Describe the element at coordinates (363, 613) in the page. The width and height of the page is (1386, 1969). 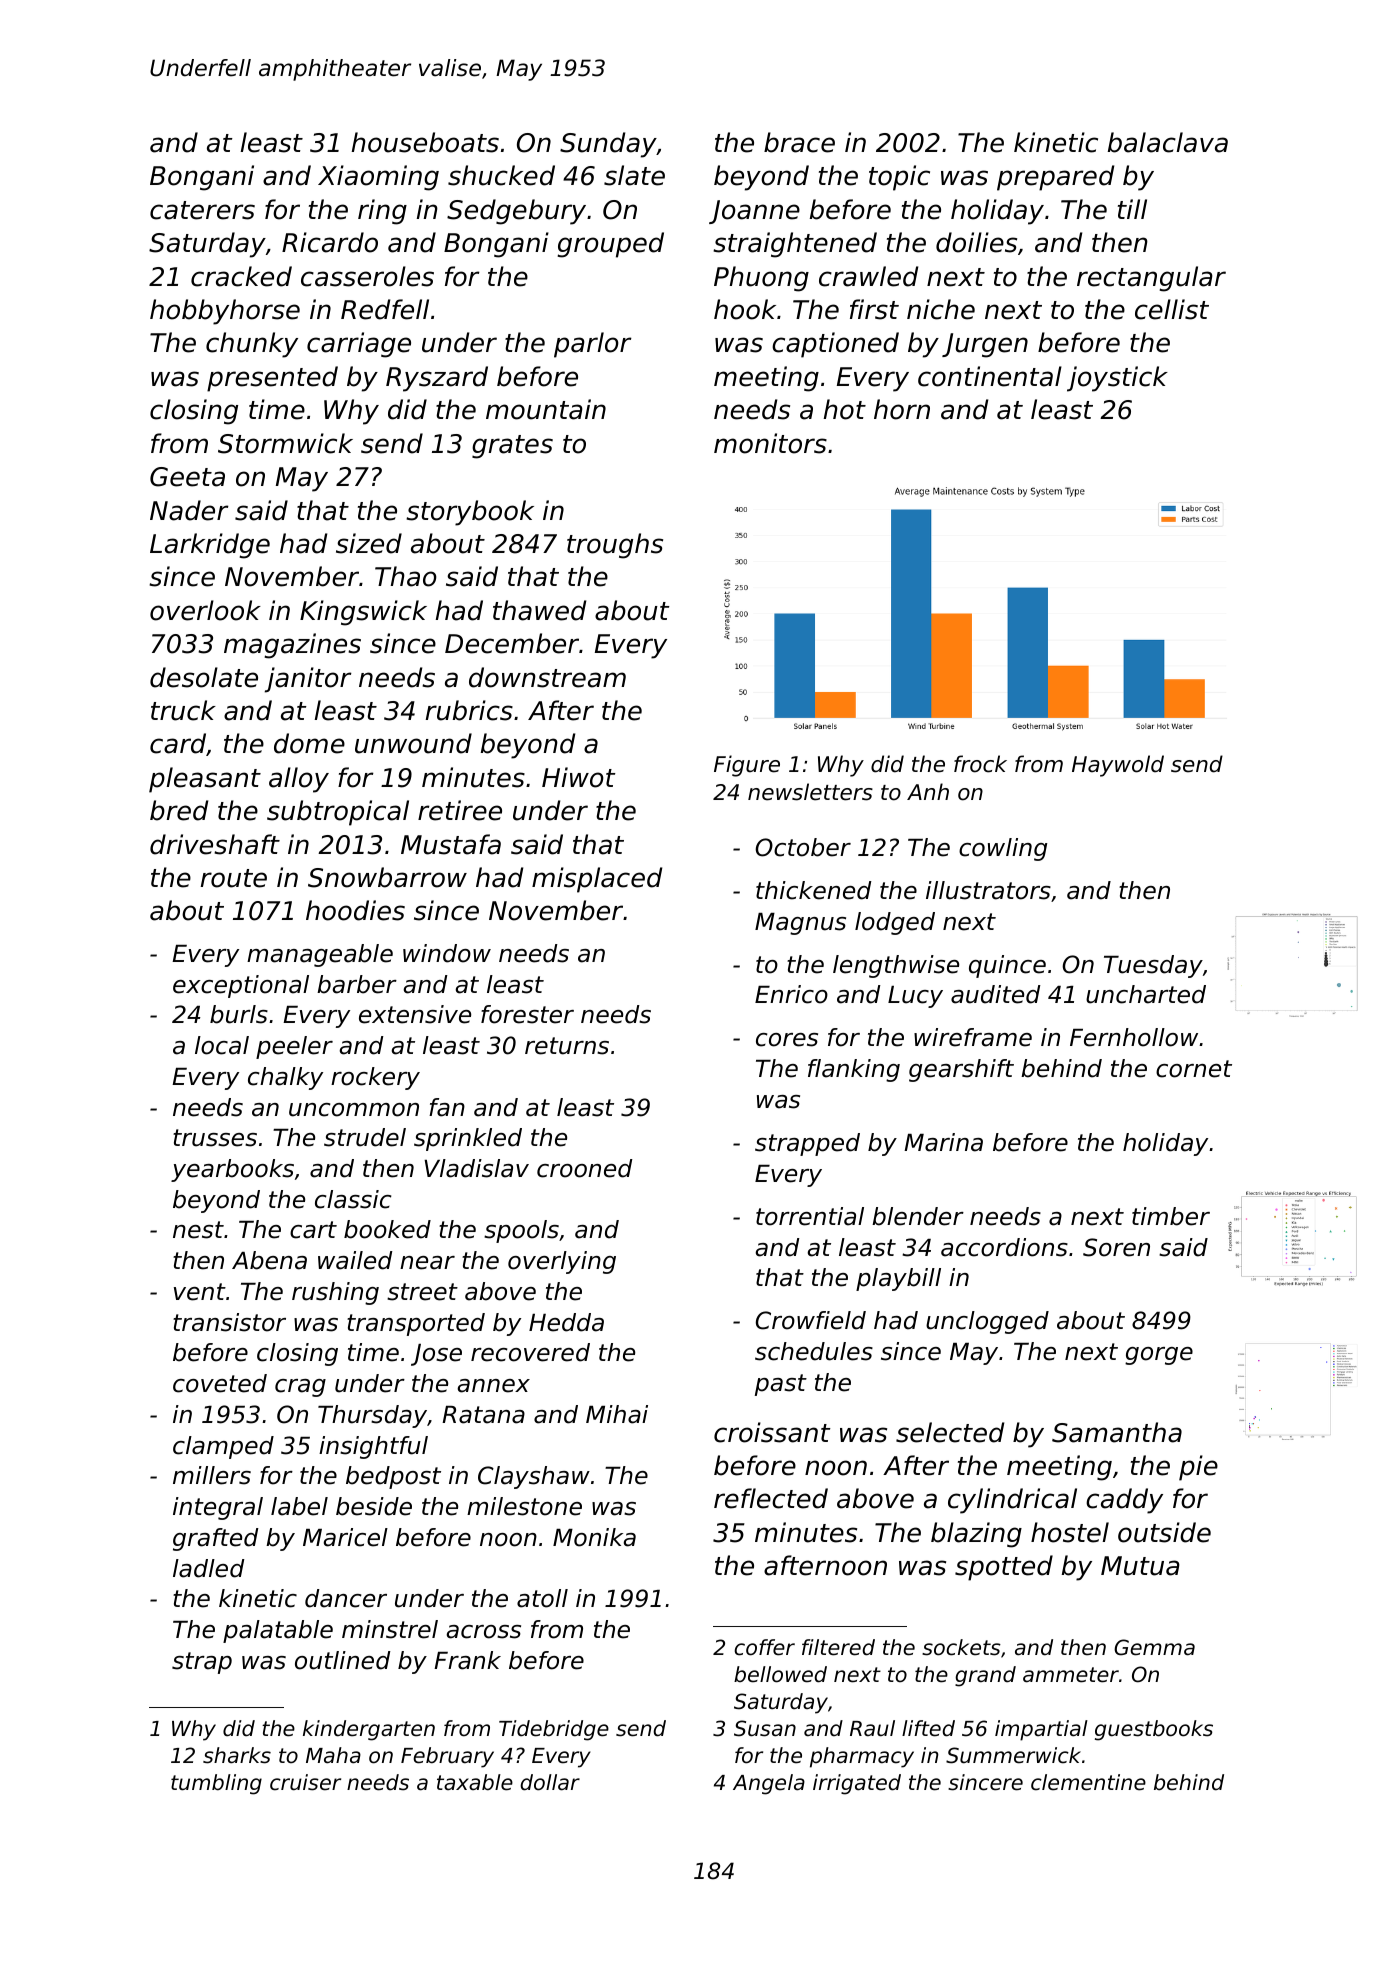
I see `Kingswick` at that location.
